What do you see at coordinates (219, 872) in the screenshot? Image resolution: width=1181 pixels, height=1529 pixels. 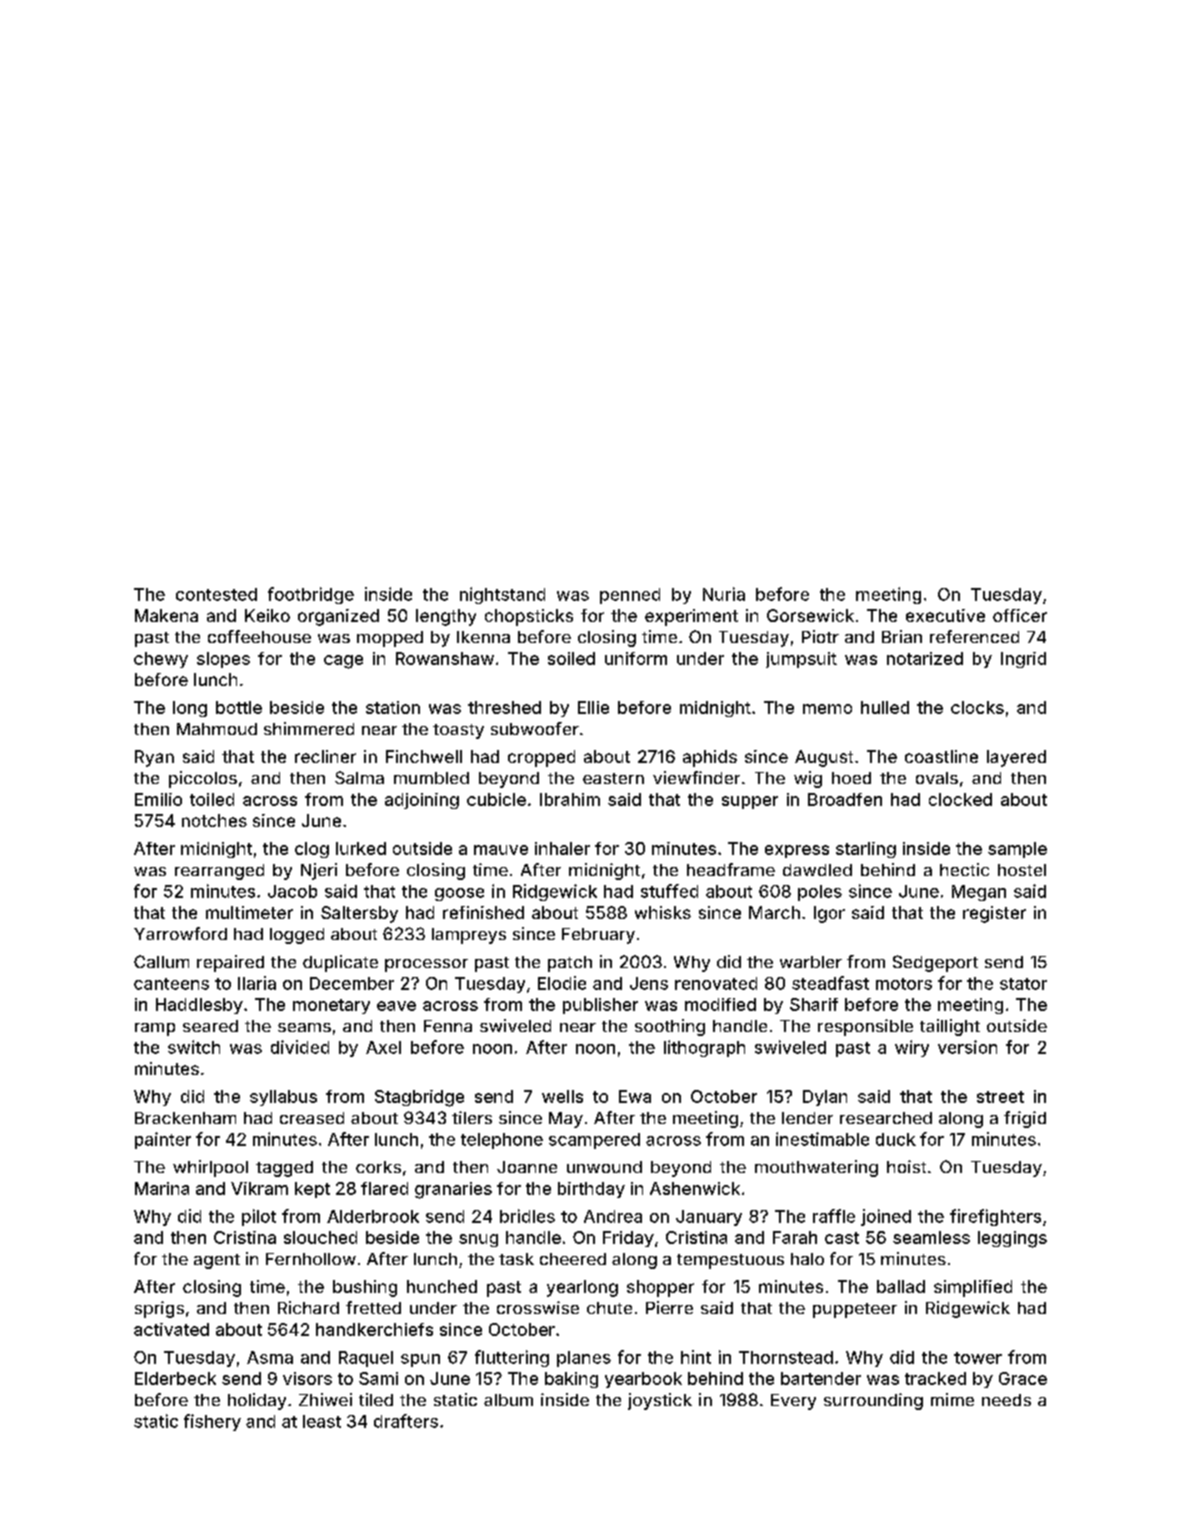 I see `rearranged` at bounding box center [219, 872].
